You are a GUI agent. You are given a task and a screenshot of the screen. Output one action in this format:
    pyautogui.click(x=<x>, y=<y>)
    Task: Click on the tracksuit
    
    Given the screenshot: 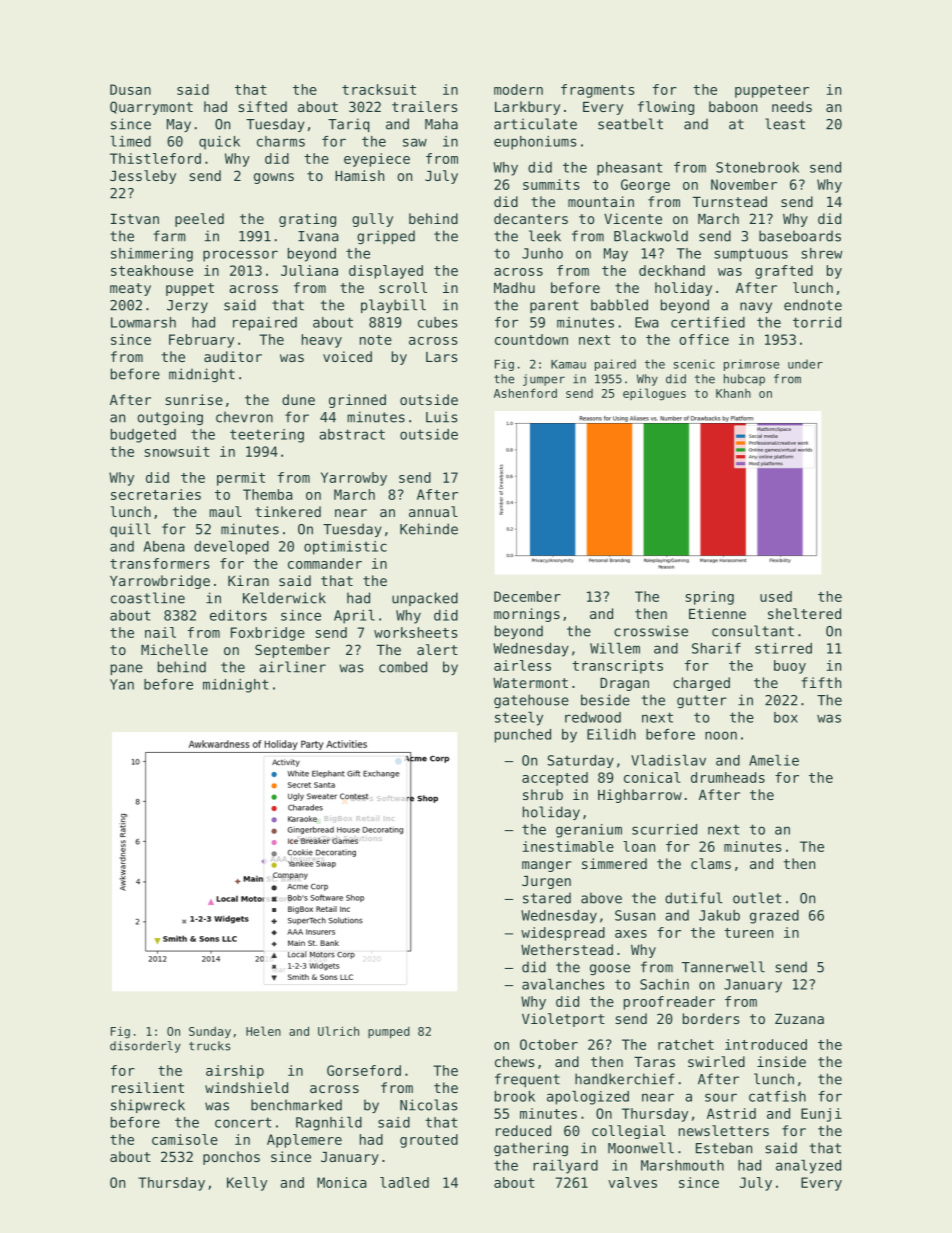 What is the action you would take?
    pyautogui.click(x=379, y=89)
